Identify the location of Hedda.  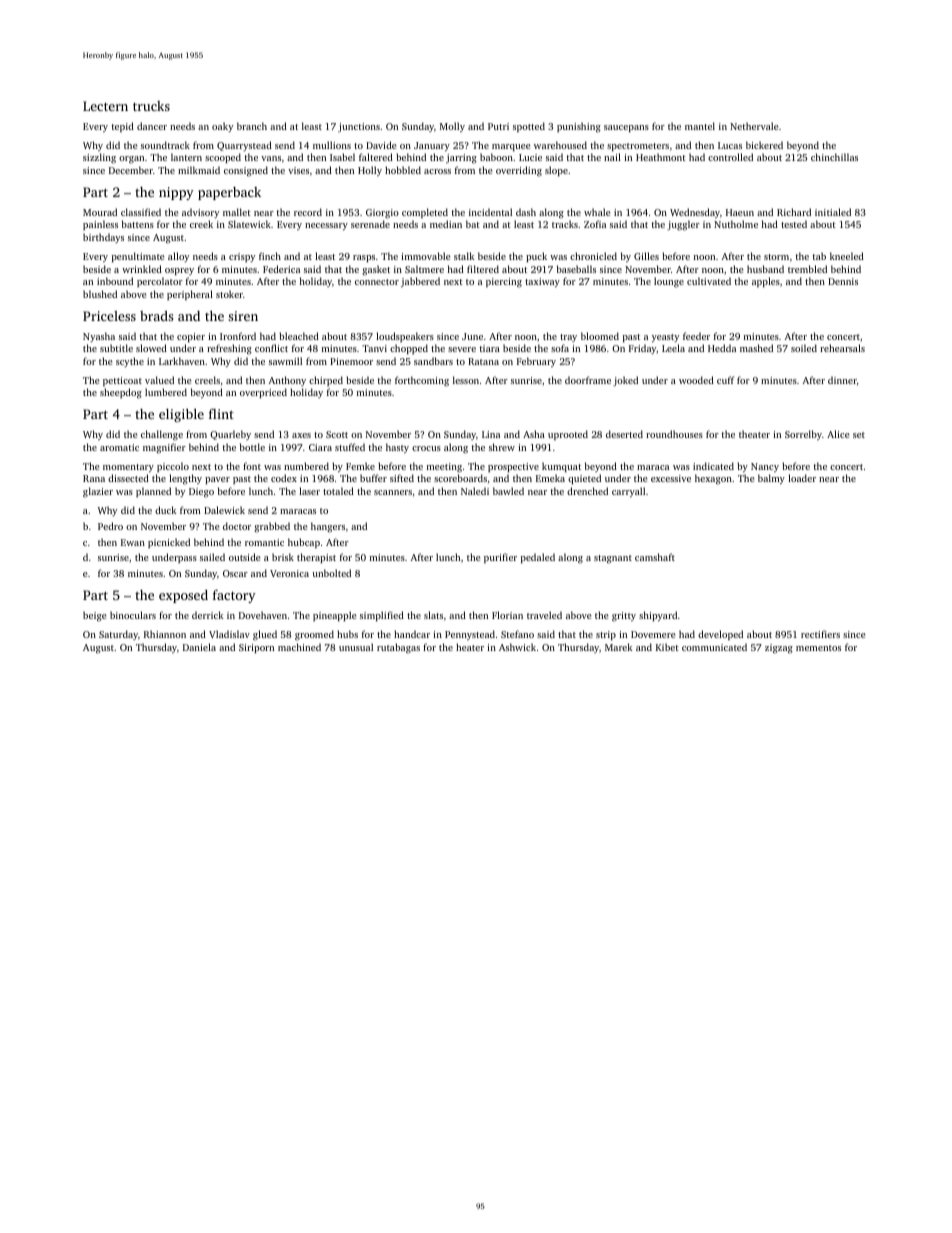
(722, 348).
